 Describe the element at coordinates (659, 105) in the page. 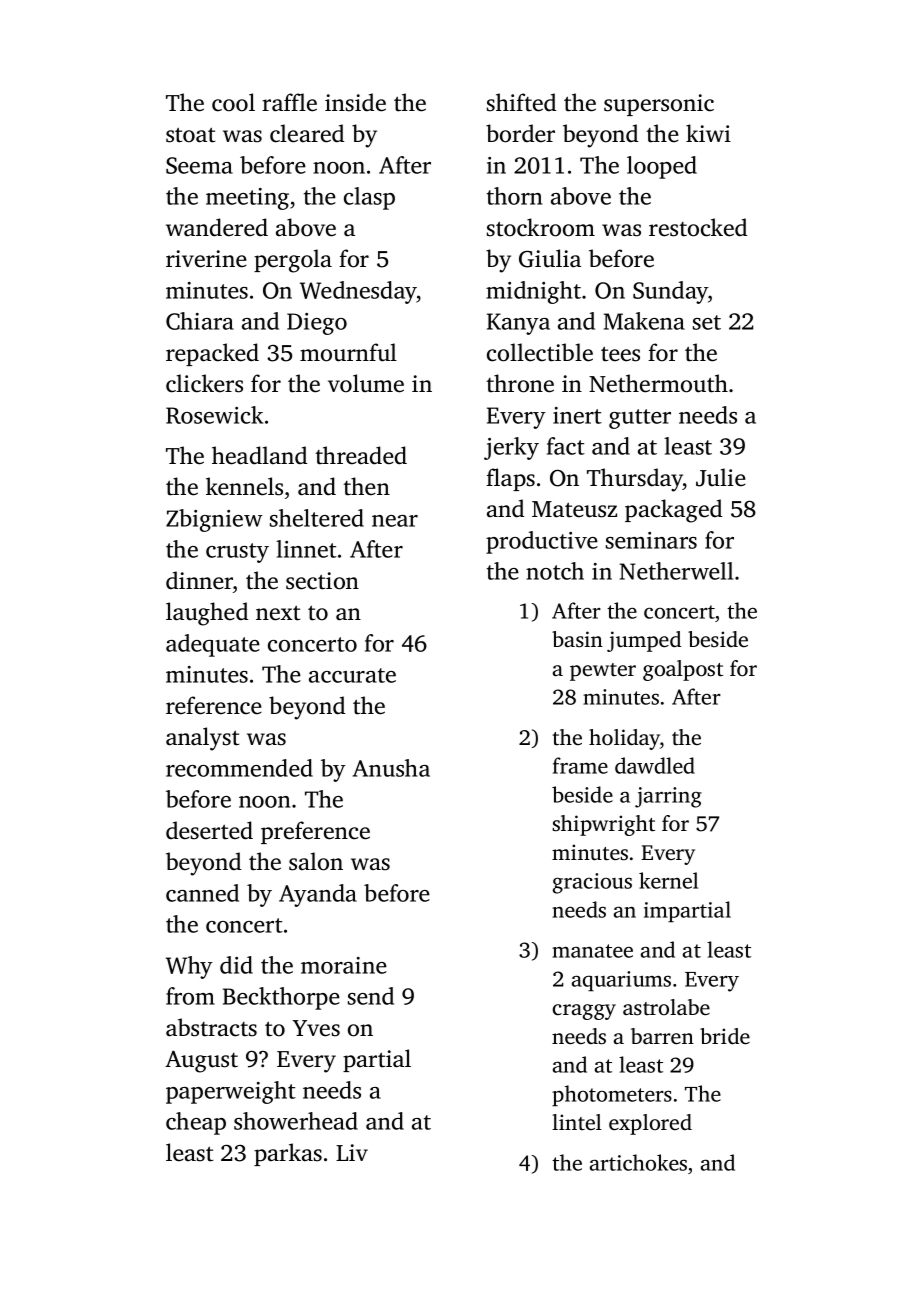

I see `supersonic` at that location.
